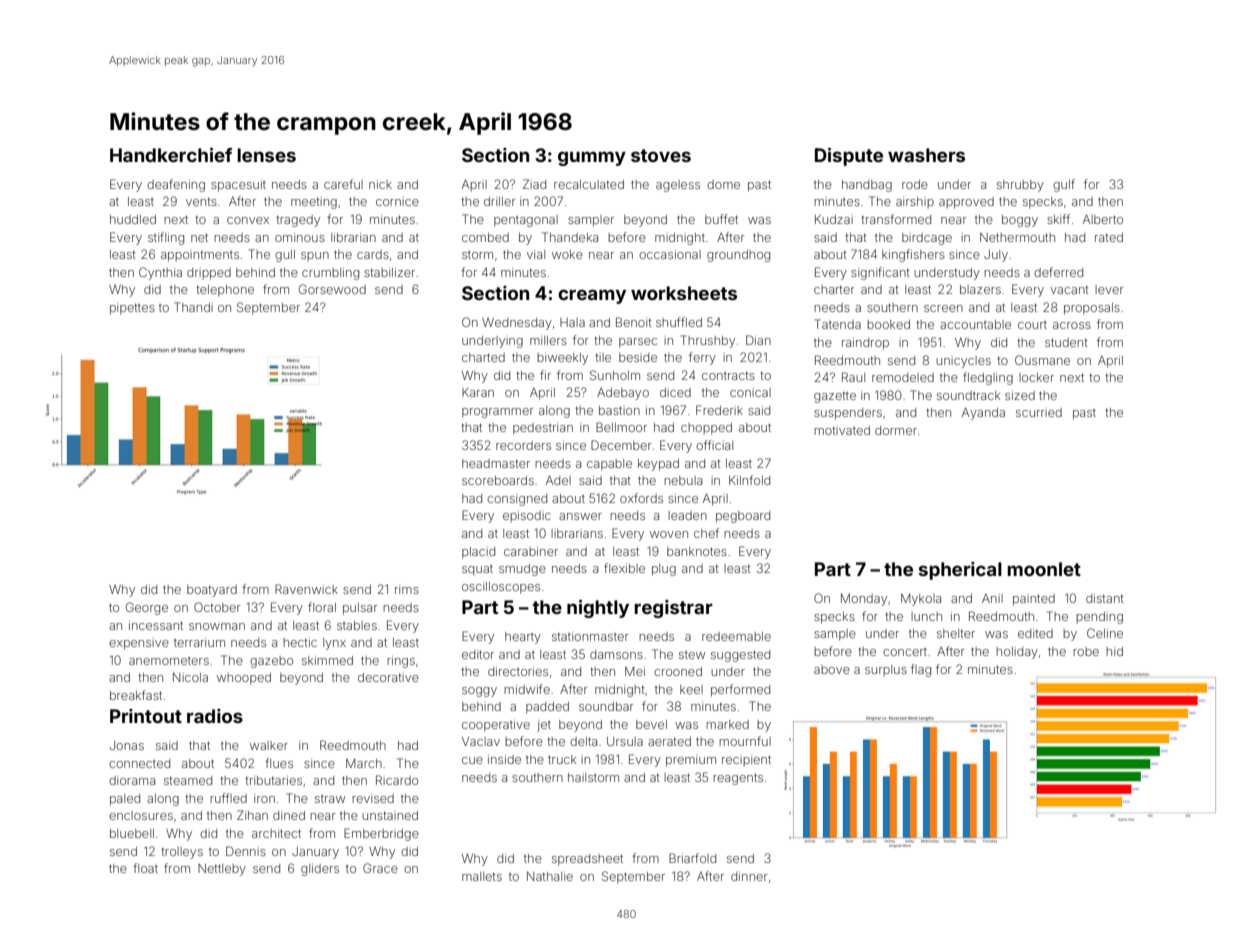 Image resolution: width=1233 pixels, height=952 pixels. Describe the element at coordinates (684, 293) in the image. I see `worksheets` at that location.
